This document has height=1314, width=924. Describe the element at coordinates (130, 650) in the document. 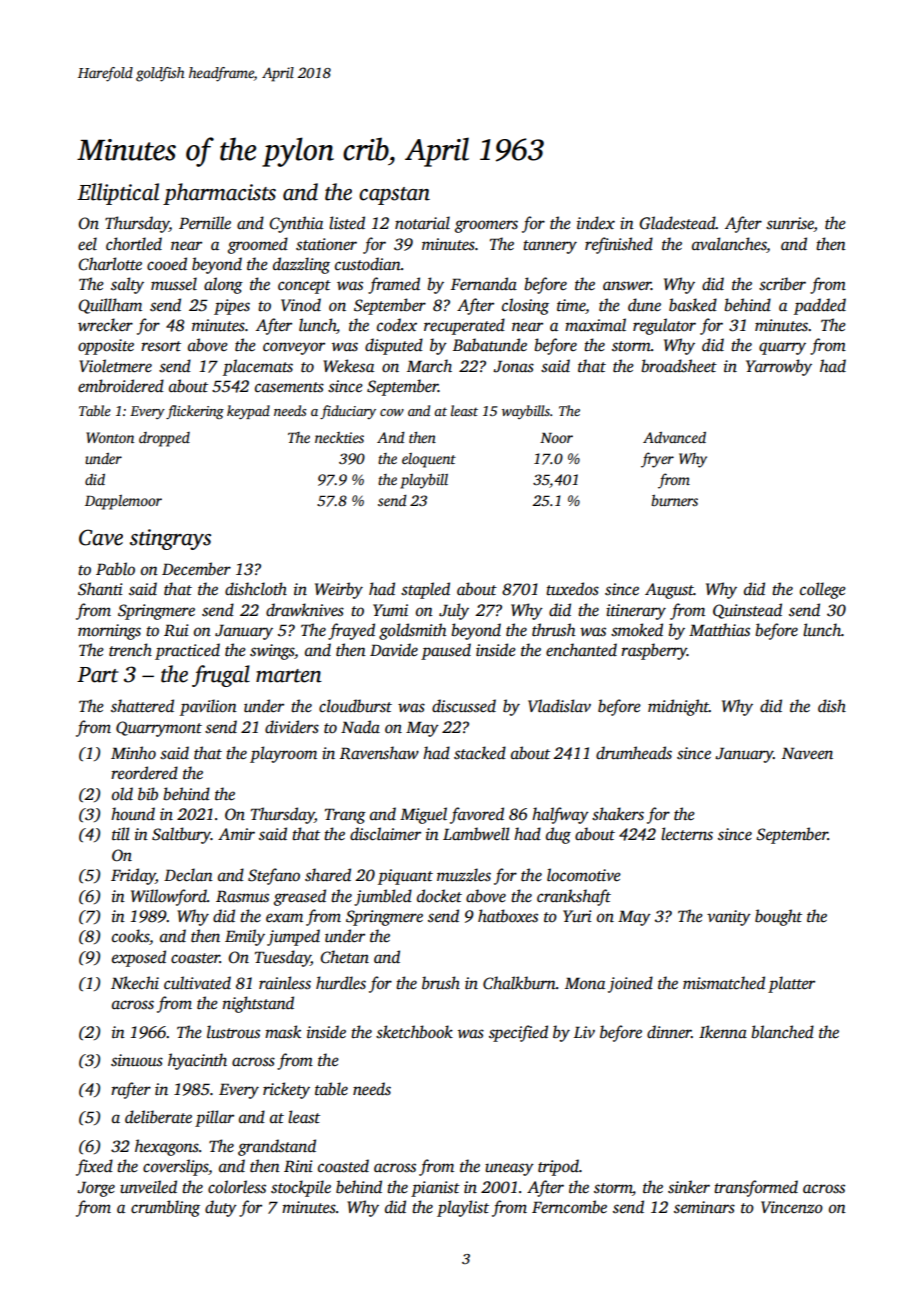

I see `trench` at that location.
